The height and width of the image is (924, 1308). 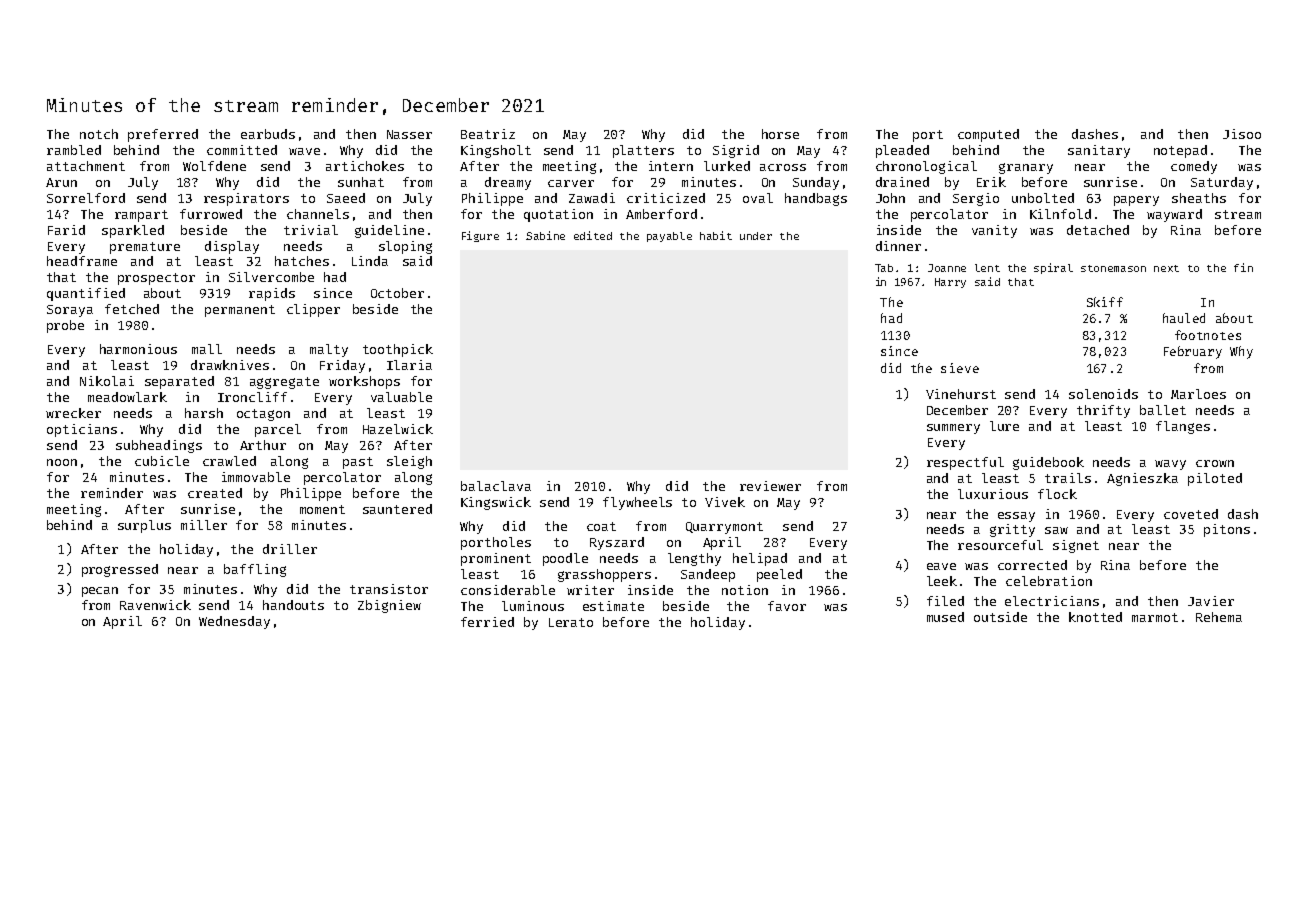 What do you see at coordinates (961, 394) in the image?
I see `Vinehurst` at bounding box center [961, 394].
